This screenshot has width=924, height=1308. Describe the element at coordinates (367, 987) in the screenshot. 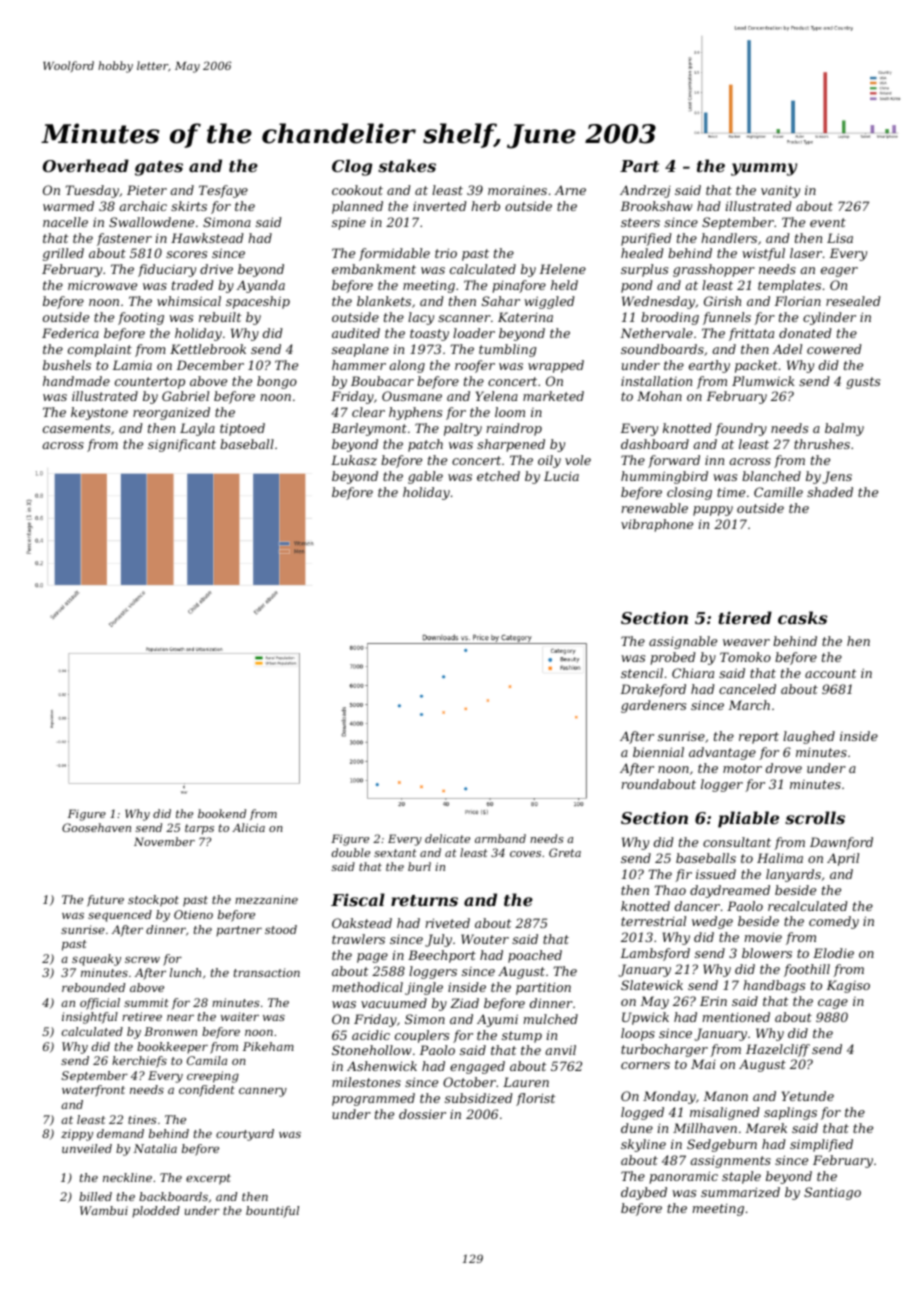

I see `methodical` at that location.
